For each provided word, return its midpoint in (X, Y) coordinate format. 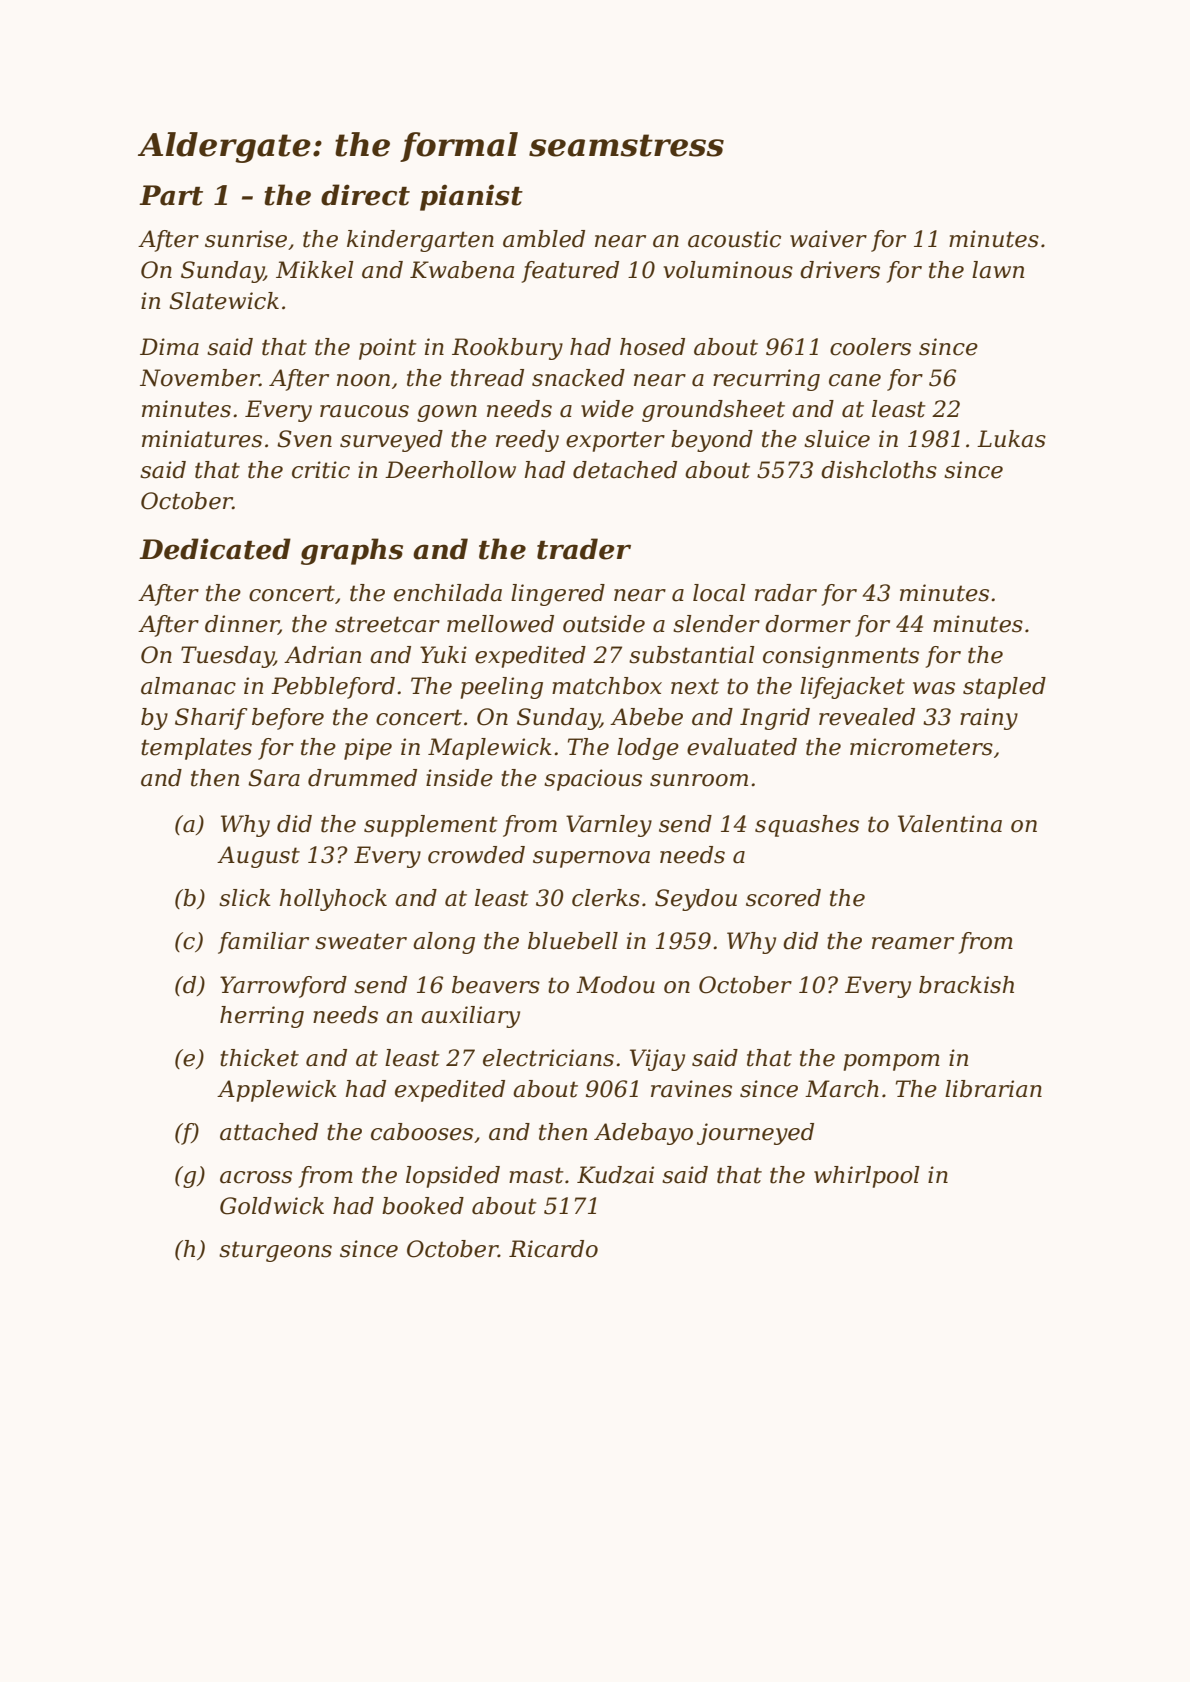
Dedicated (215, 549)
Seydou (696, 900)
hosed (652, 347)
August (258, 857)
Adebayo (643, 1134)
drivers (840, 270)
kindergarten (420, 241)
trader (584, 549)
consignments (841, 657)
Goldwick (272, 1206)
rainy (989, 719)
